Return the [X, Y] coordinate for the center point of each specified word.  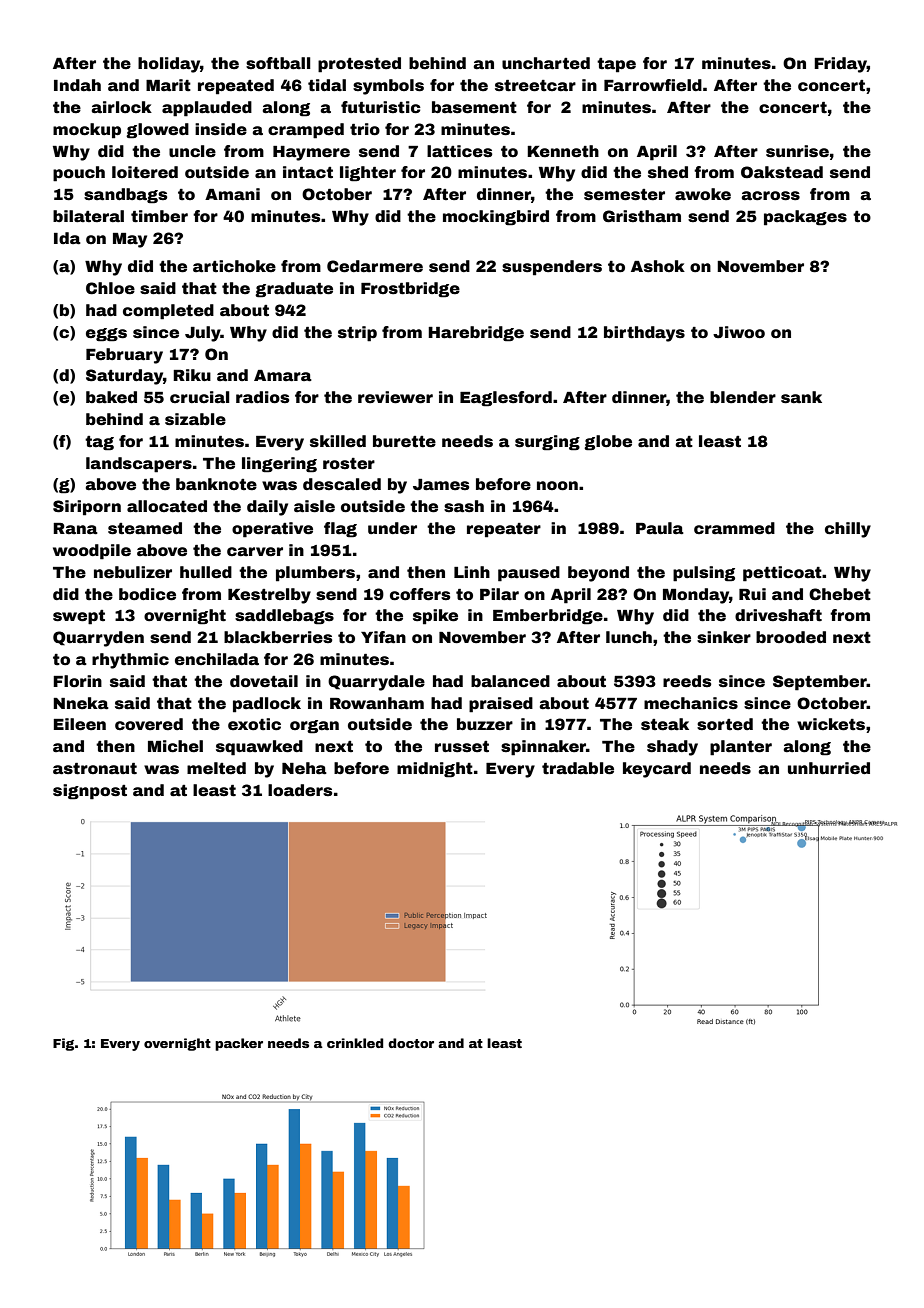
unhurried [829, 768]
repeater [504, 530]
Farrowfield [653, 85]
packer [239, 1044]
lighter [368, 174]
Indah [77, 85]
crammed [734, 528]
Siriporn [87, 508]
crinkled [355, 1043]
